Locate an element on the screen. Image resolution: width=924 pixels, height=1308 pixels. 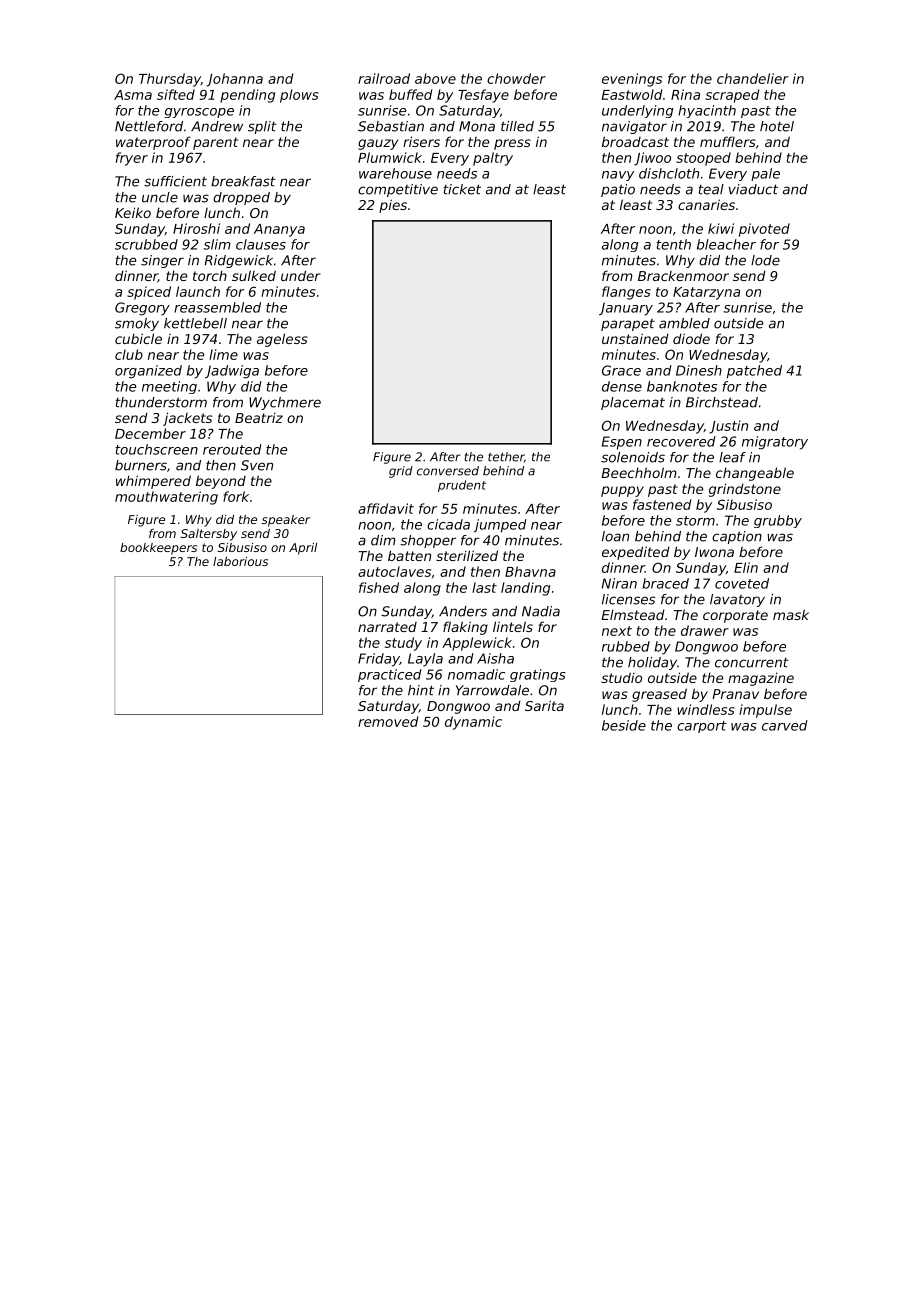
Johanna is located at coordinates (235, 80).
